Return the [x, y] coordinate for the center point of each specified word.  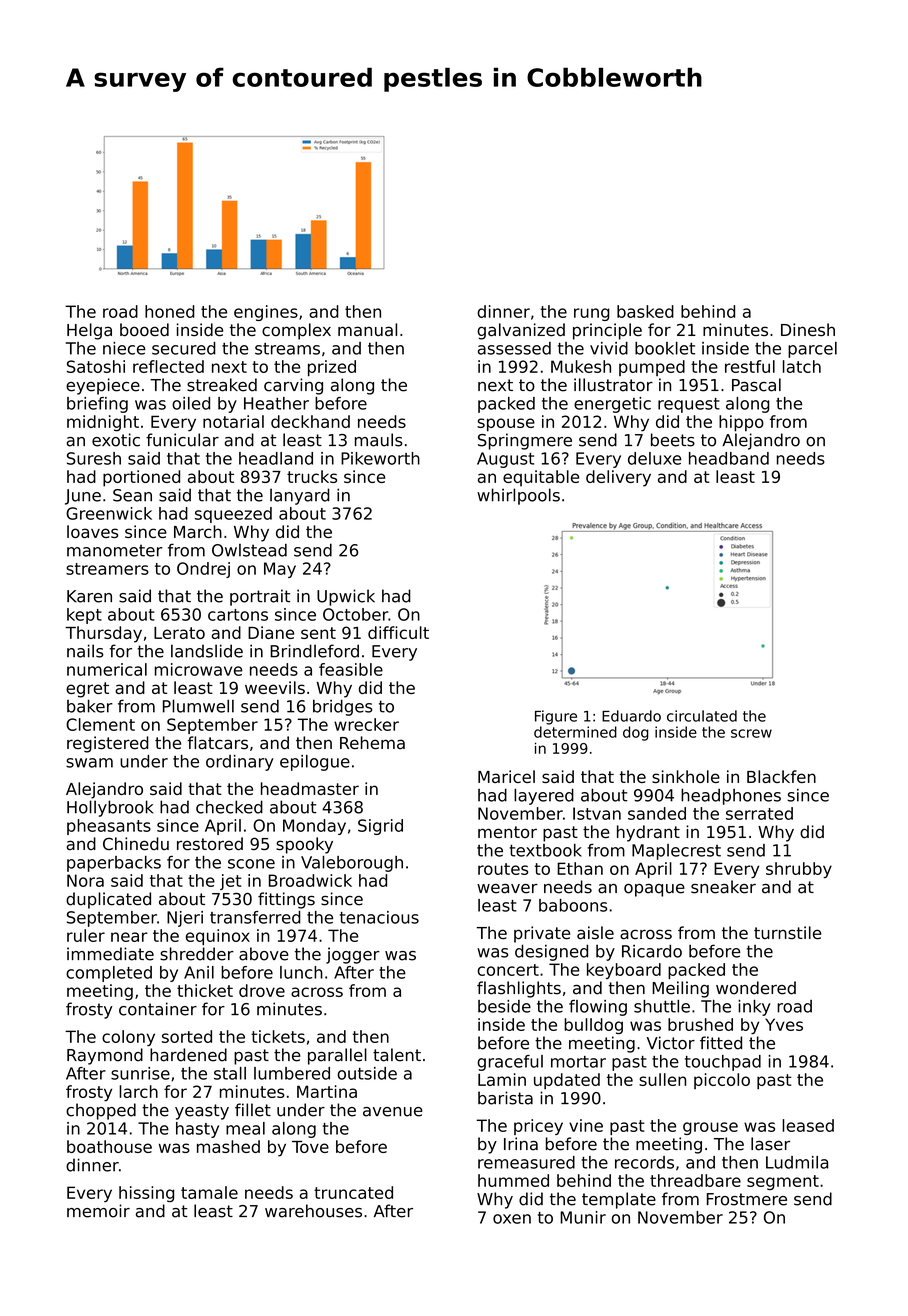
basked [645, 311]
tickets [278, 1036]
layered [544, 796]
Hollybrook [110, 808]
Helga [89, 331]
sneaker [723, 887]
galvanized [521, 331]
